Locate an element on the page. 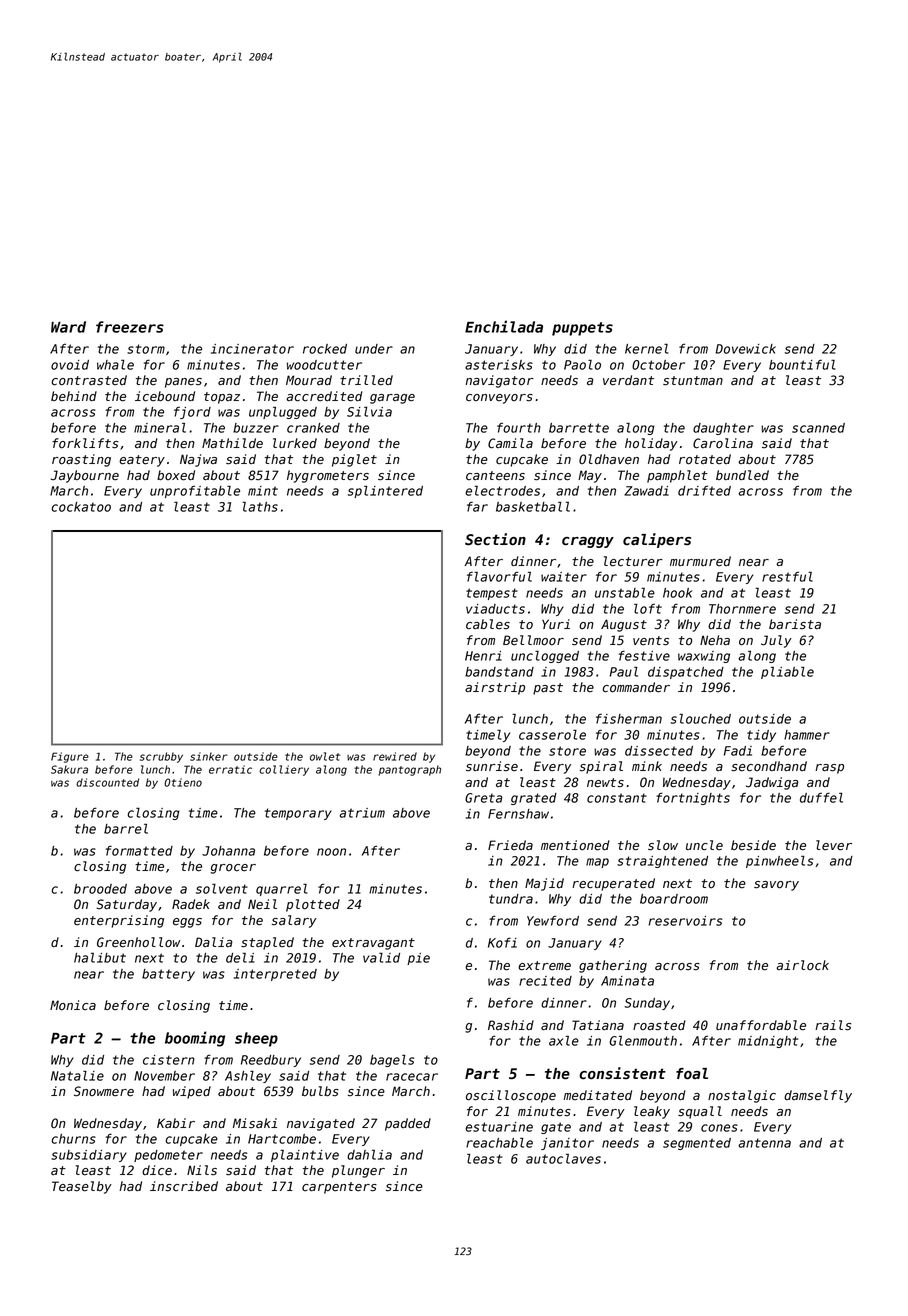 The height and width of the page is (1316, 908). mink is located at coordinates (647, 766).
